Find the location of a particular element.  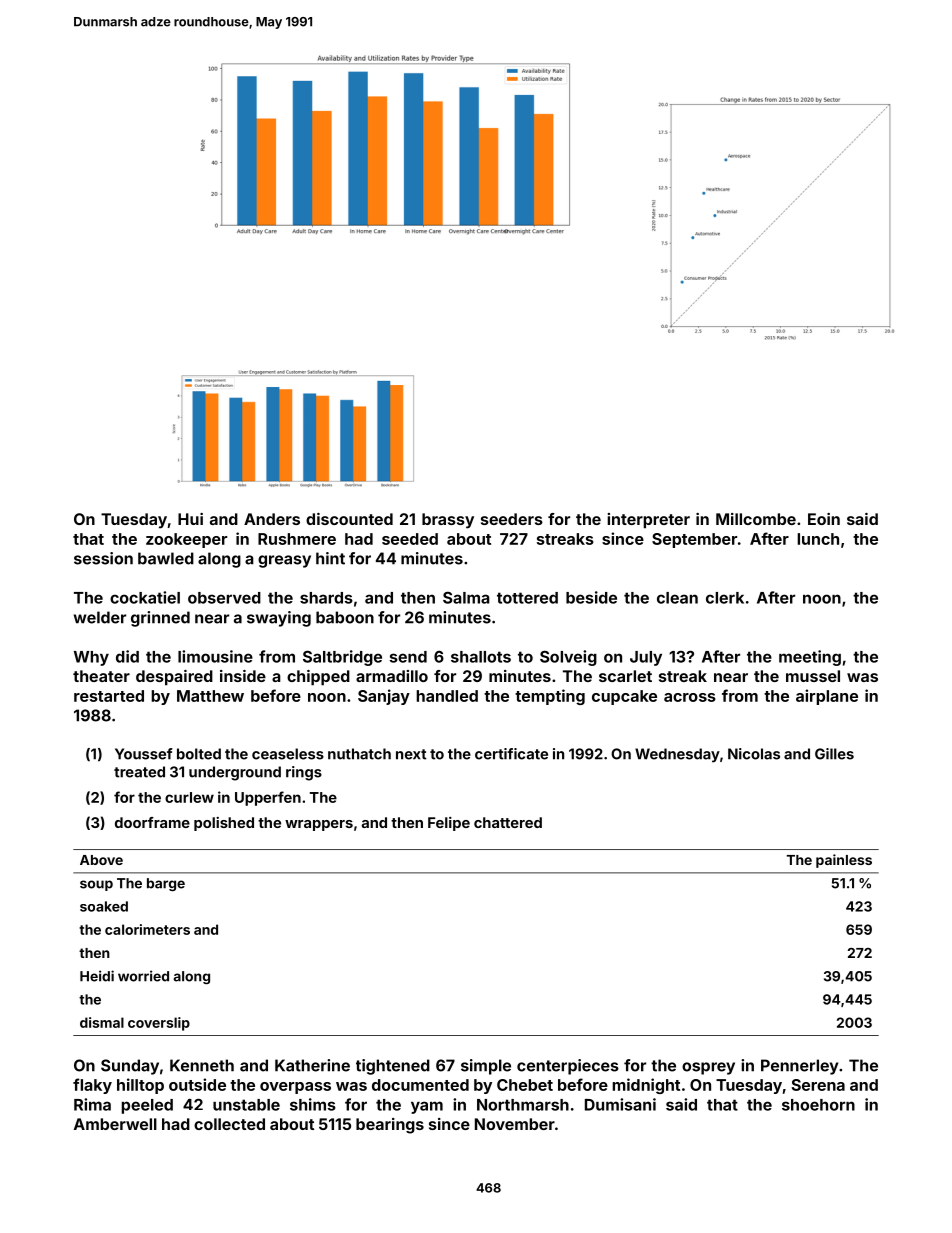

chattered is located at coordinates (508, 822).
